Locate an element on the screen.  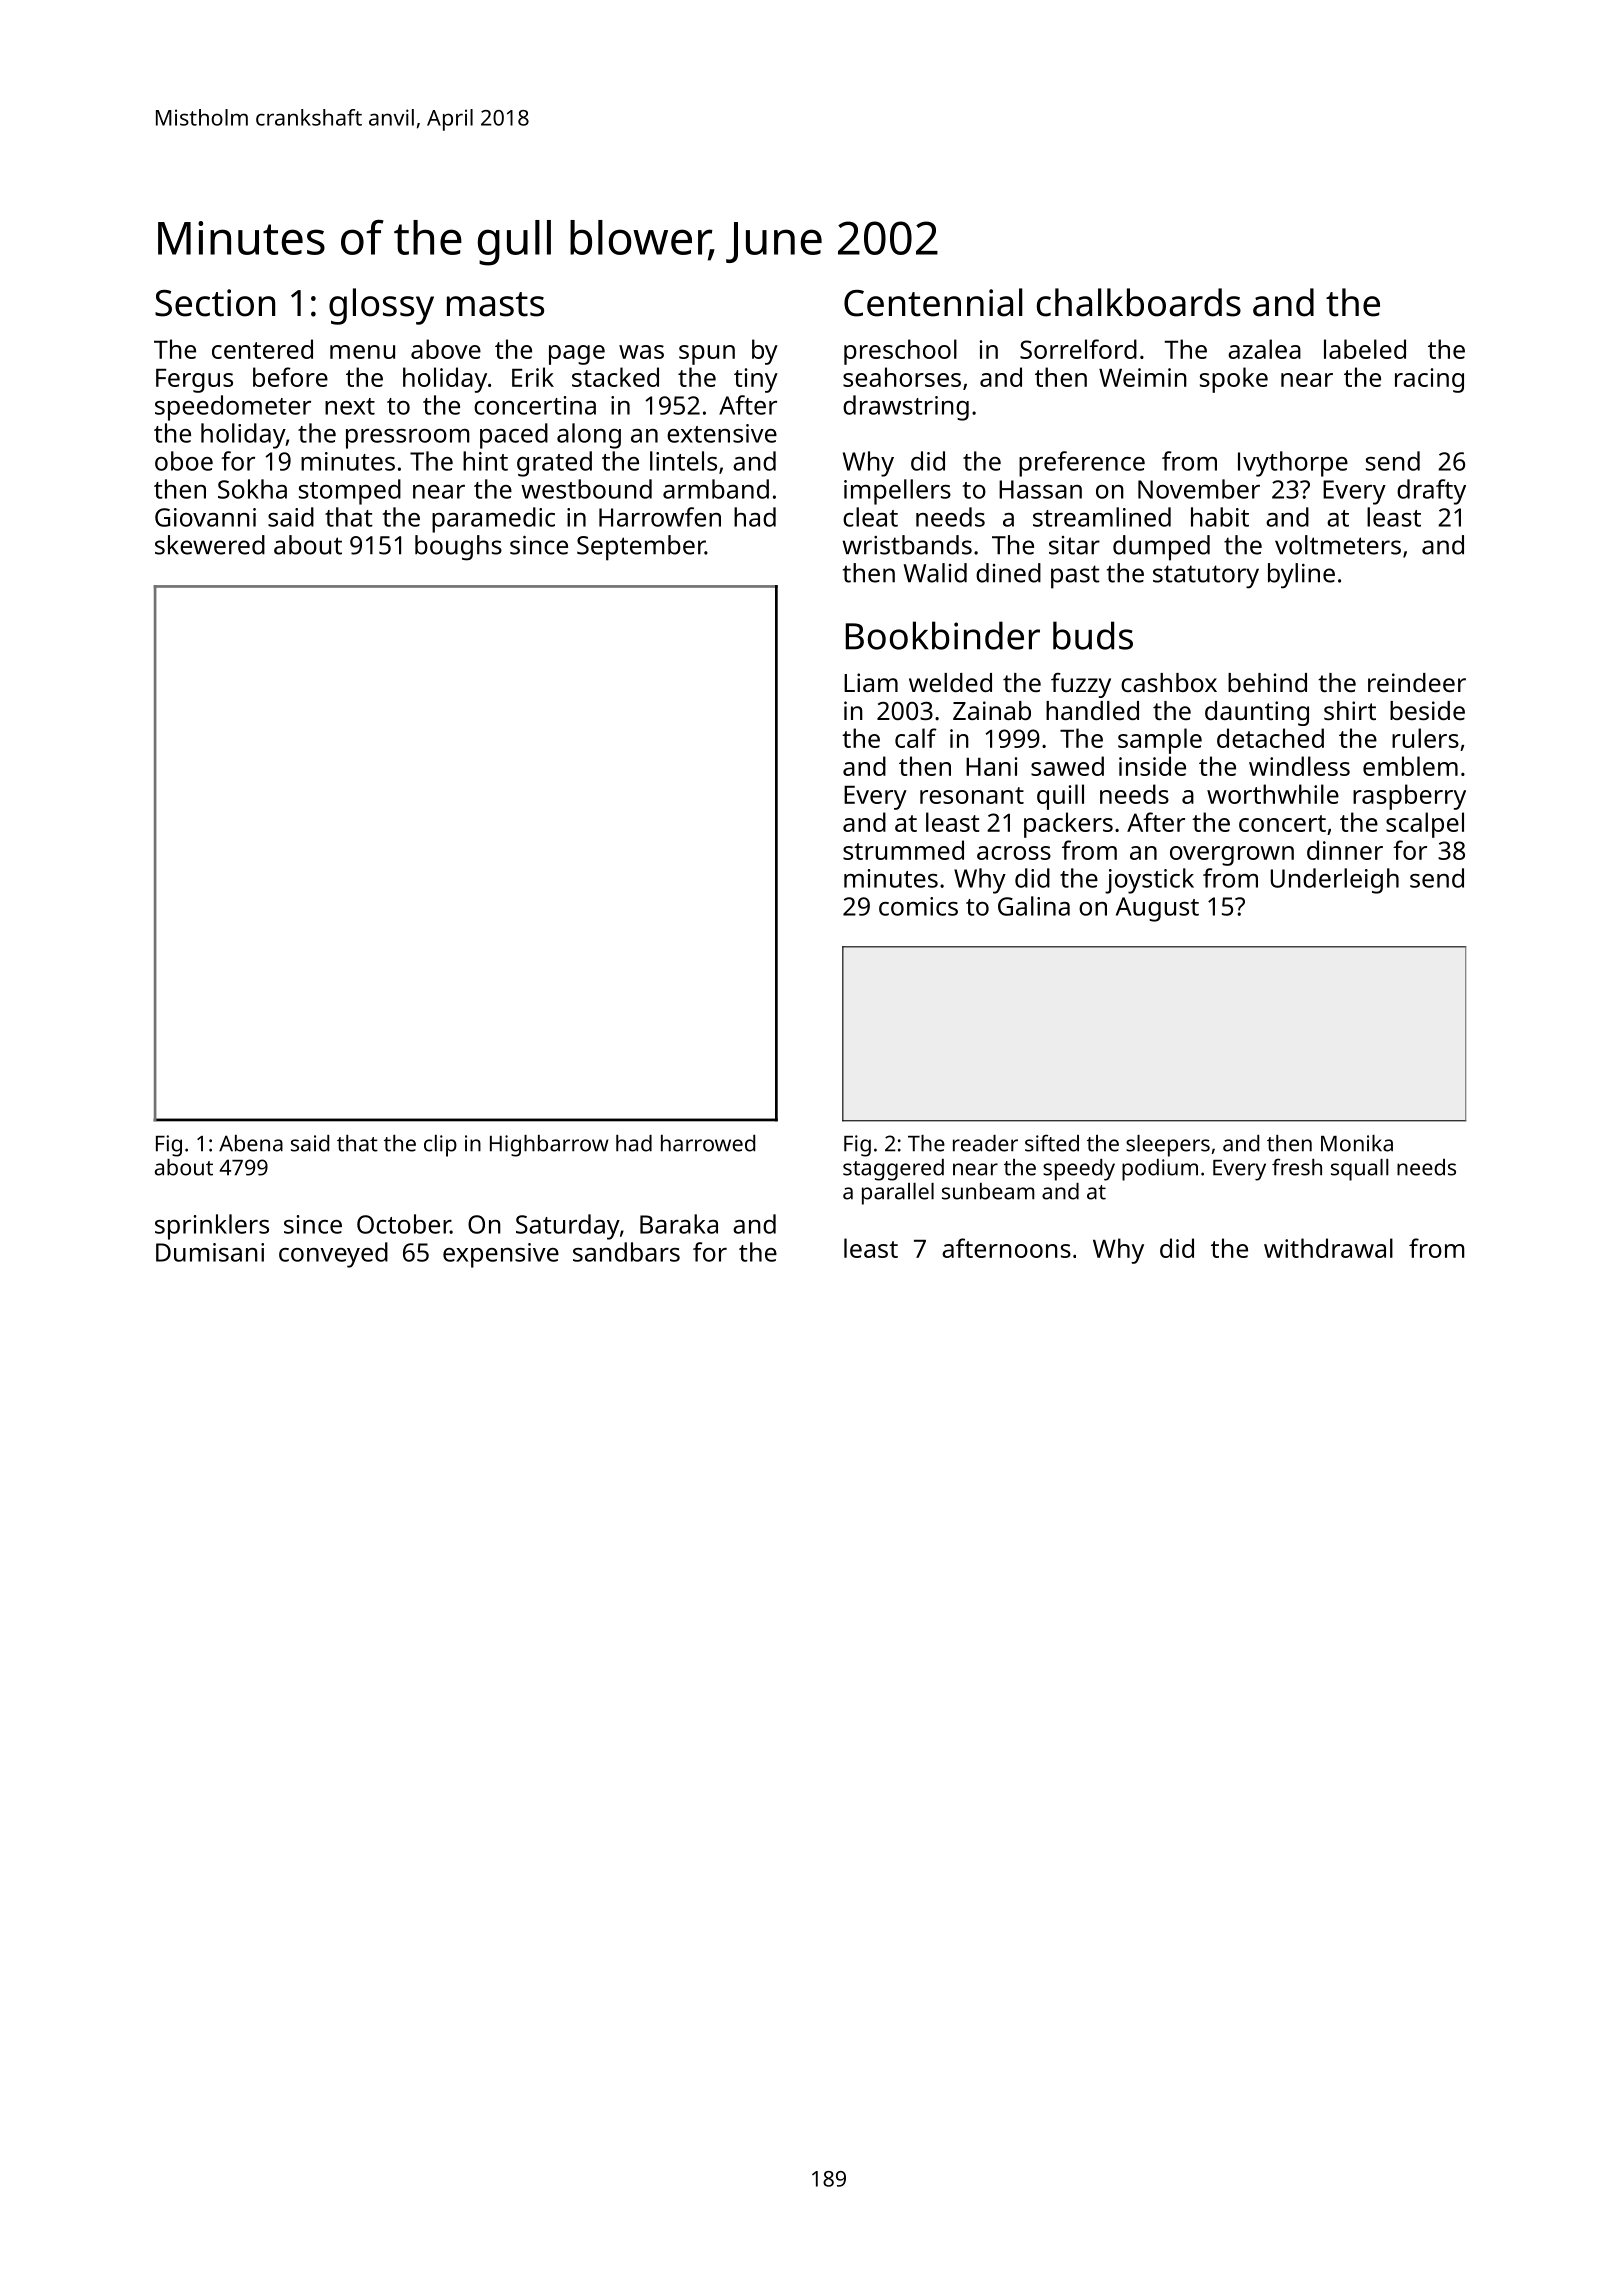
Liam is located at coordinates (871, 682).
